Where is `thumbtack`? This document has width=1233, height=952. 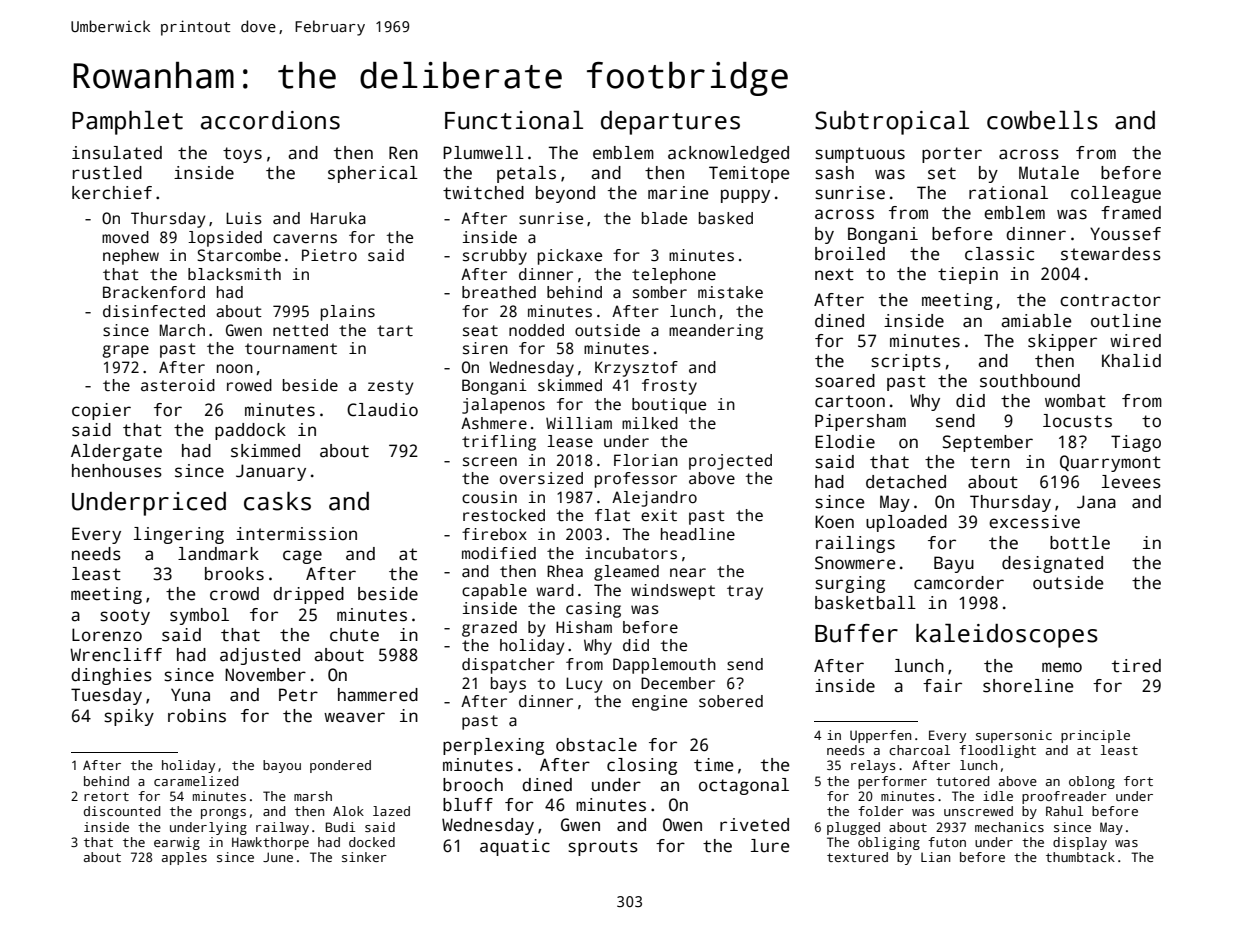 thumbtack is located at coordinates (1080, 857).
